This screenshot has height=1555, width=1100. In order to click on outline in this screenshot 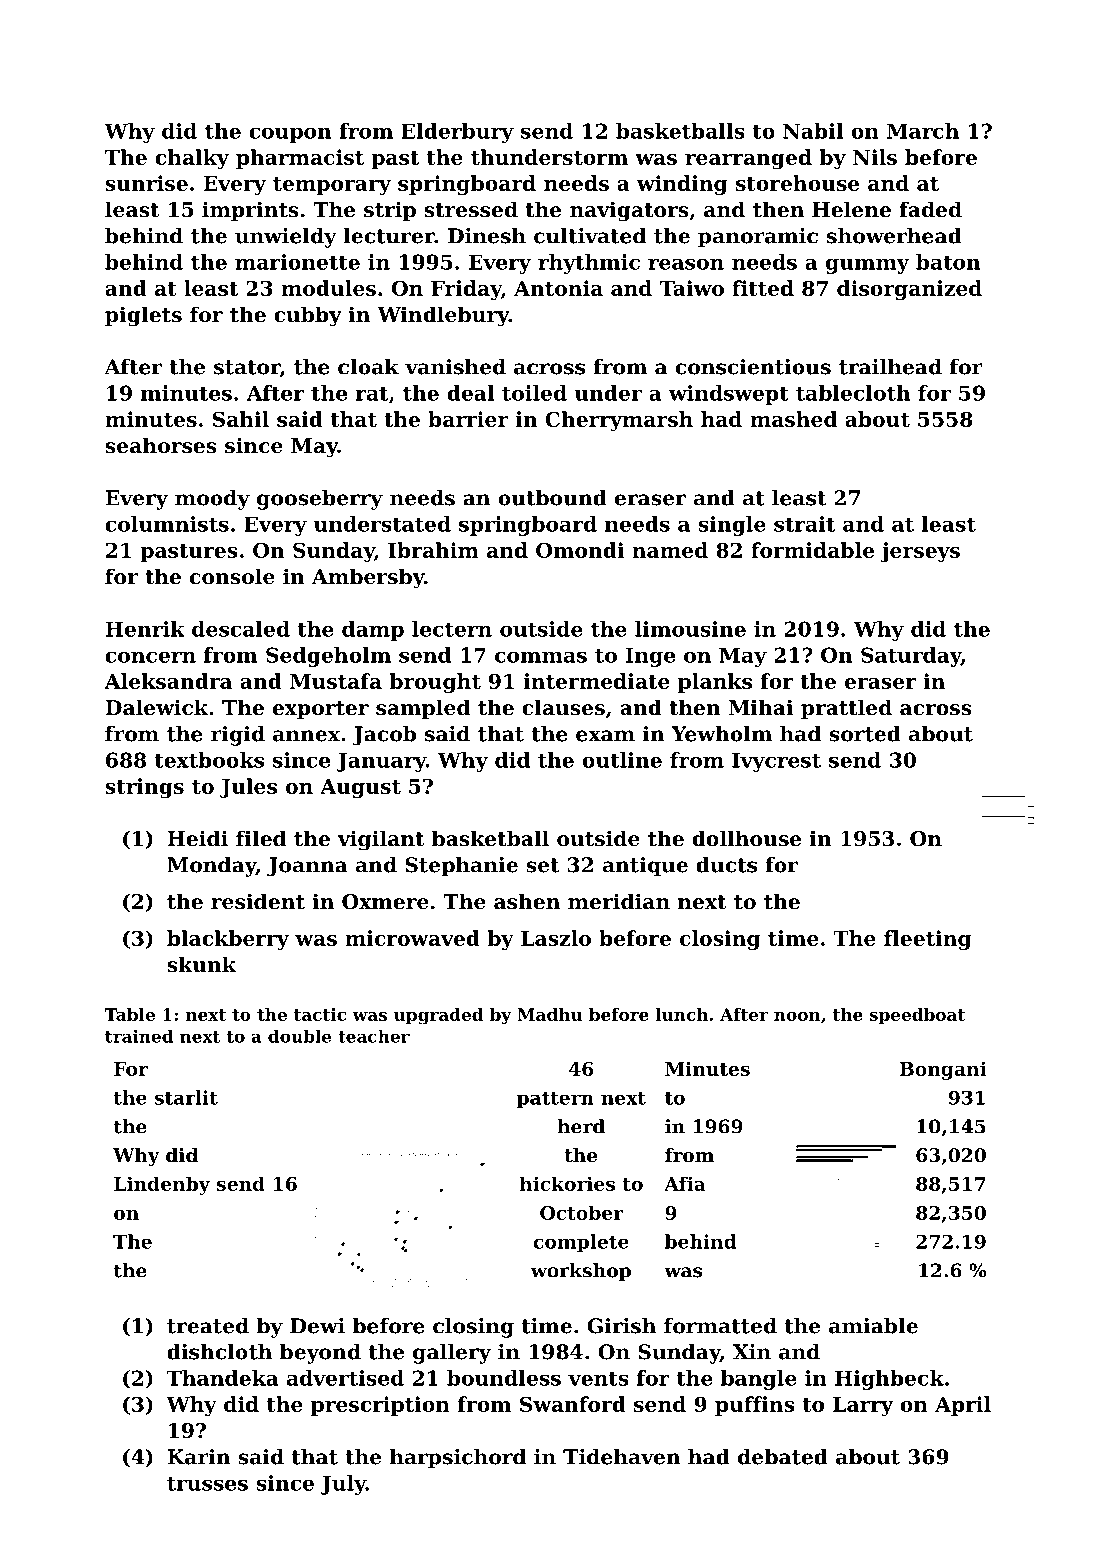, I will do `click(622, 760)`.
